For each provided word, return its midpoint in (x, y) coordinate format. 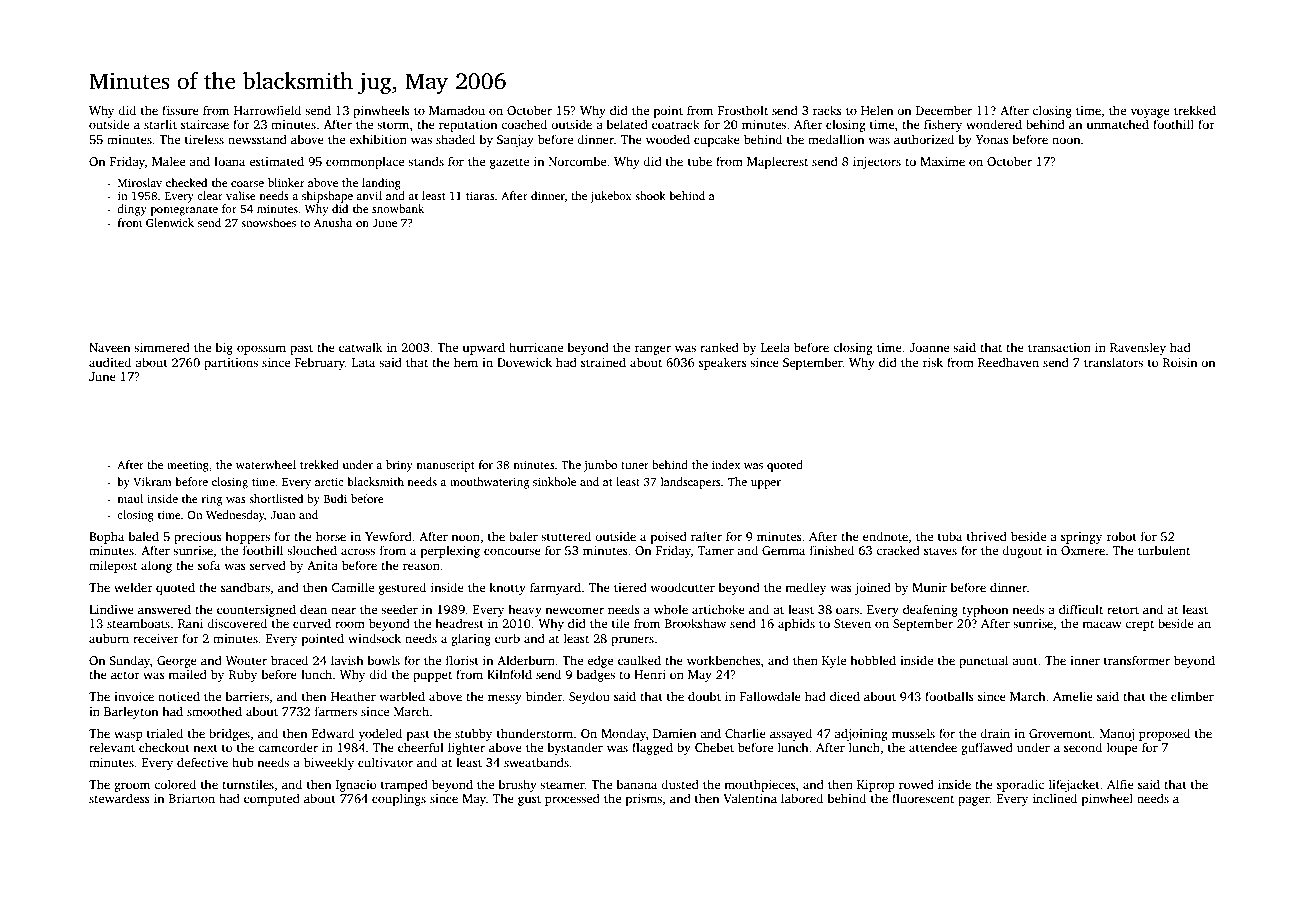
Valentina (750, 798)
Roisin (1180, 362)
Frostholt (743, 110)
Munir (929, 587)
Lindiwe (111, 609)
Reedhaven (1008, 362)
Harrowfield (267, 110)
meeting (188, 466)
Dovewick (524, 362)
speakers (723, 363)
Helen (877, 110)
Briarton (192, 798)
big (224, 348)
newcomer (574, 610)
